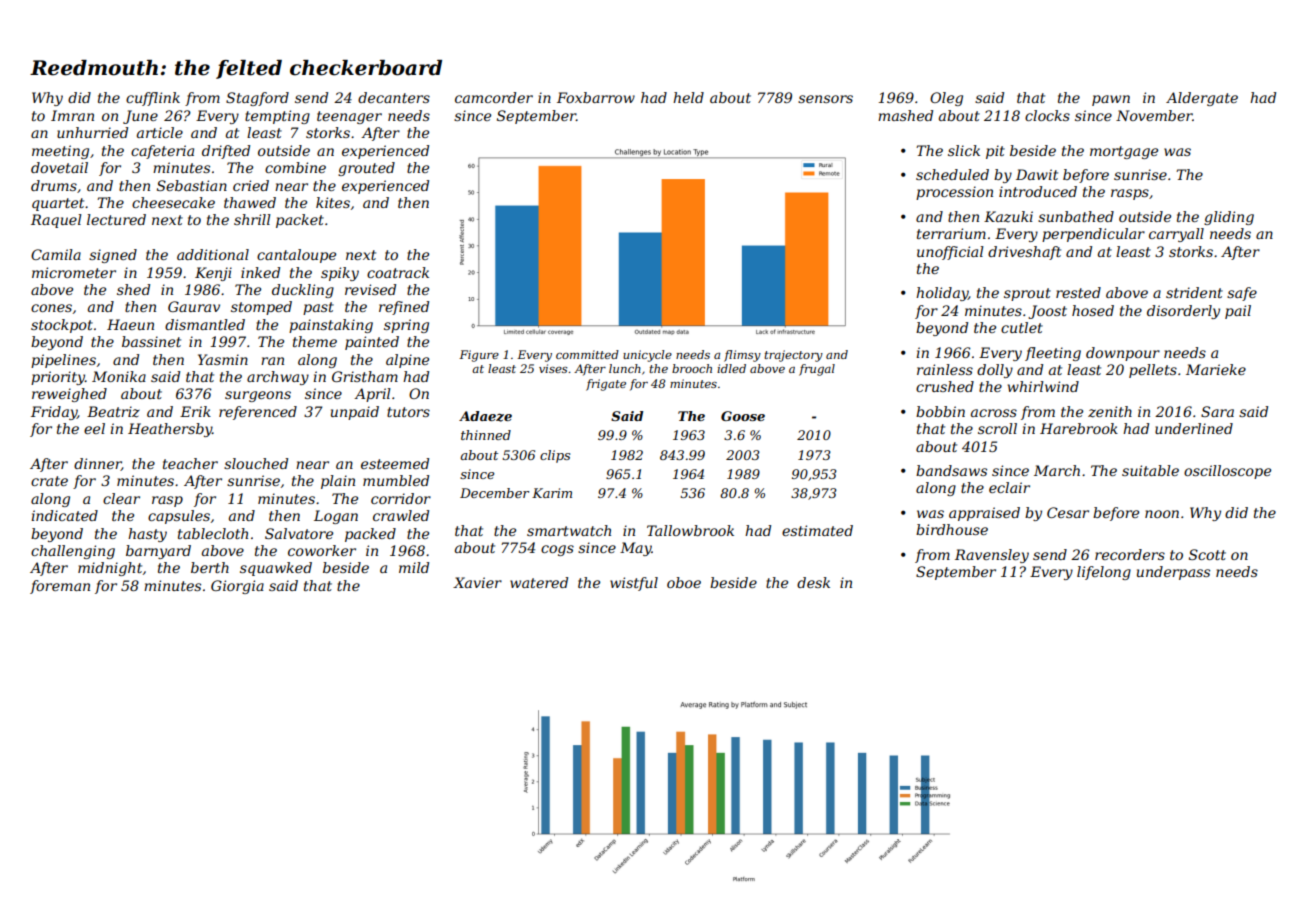 The image size is (1308, 924). What do you see at coordinates (688, 97) in the image?
I see `held` at bounding box center [688, 97].
